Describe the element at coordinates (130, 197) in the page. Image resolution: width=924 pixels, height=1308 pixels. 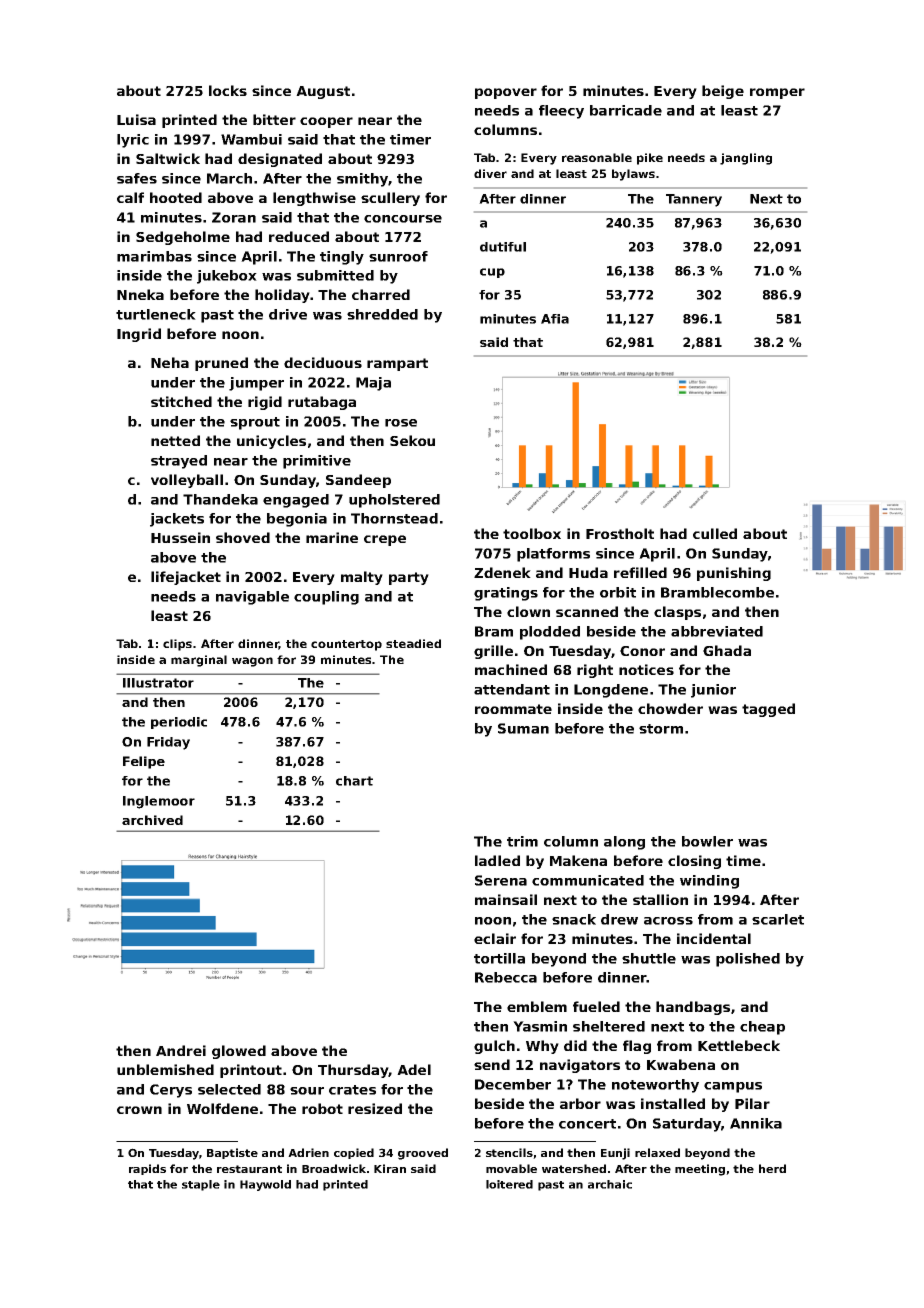
I see `calf` at that location.
